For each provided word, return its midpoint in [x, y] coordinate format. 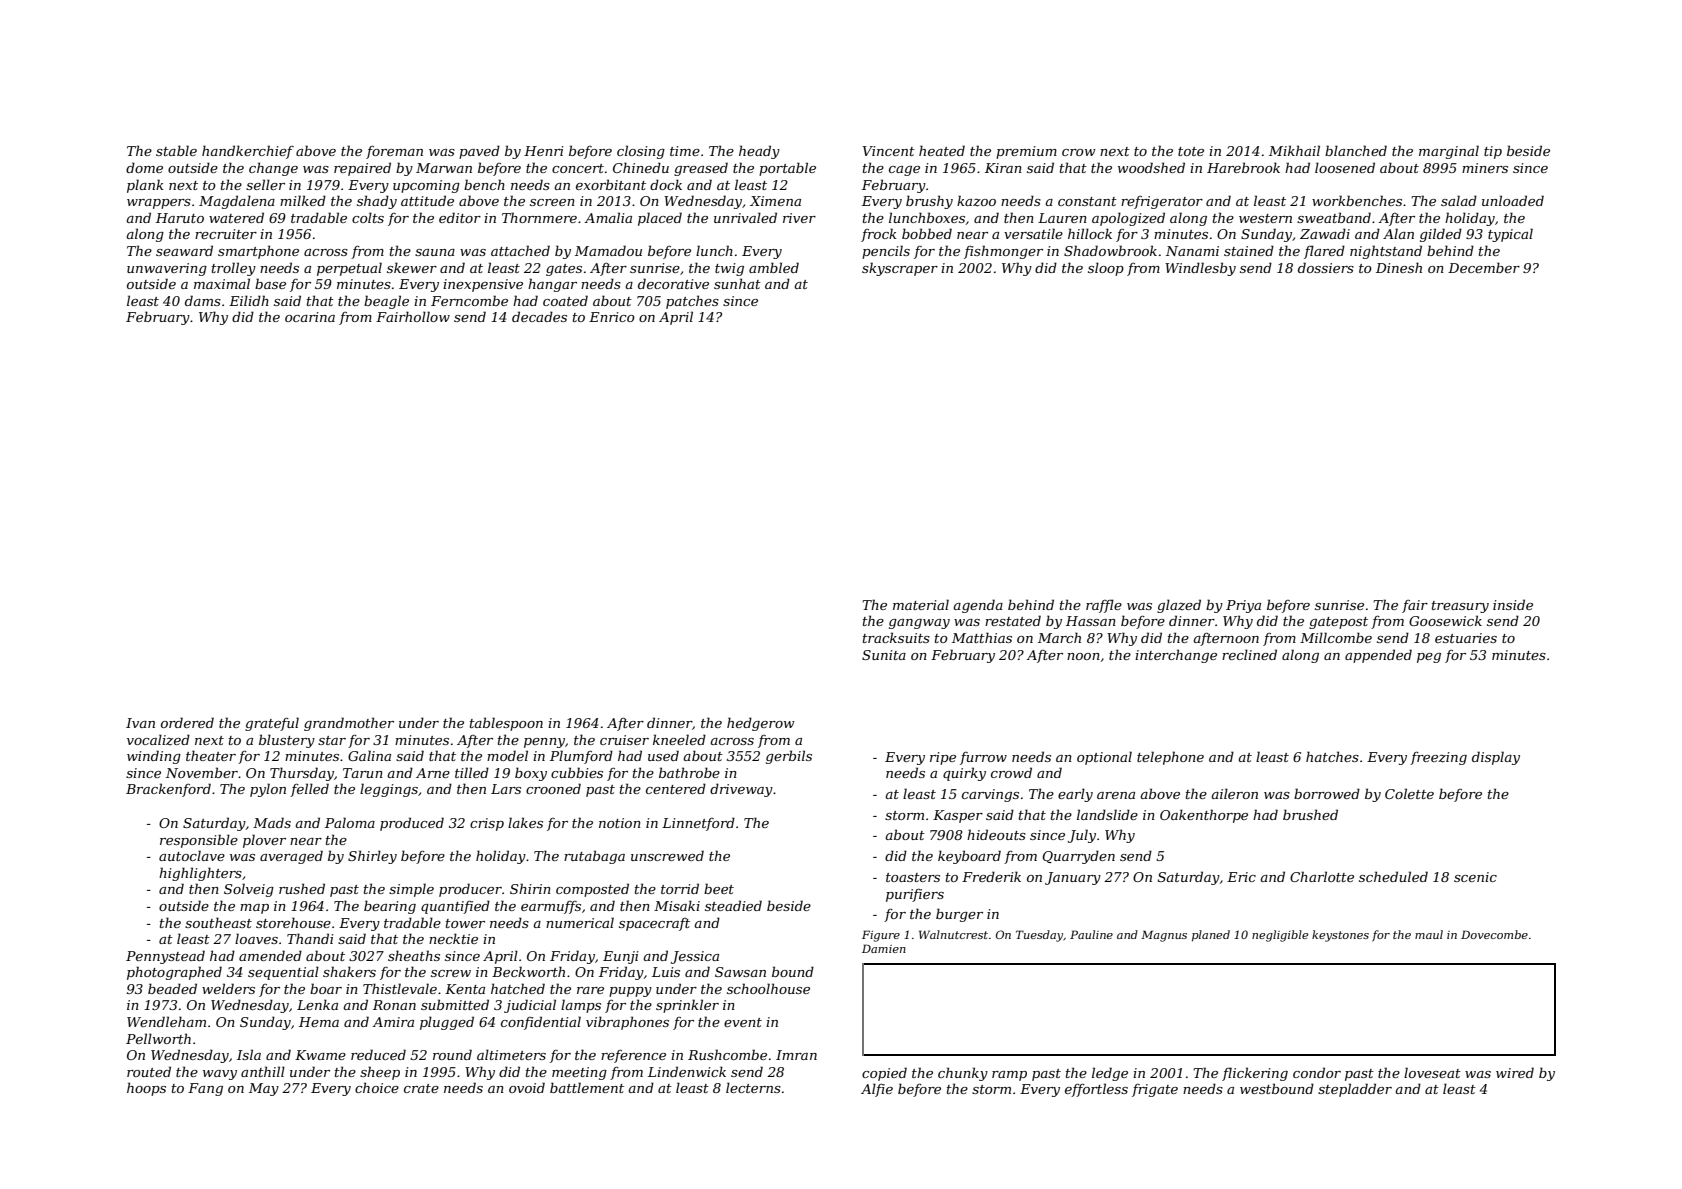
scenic [1475, 877]
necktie [453, 938]
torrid [680, 888]
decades [539, 316]
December [1484, 267]
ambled [774, 267]
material [921, 604]
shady [377, 202]
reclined [1249, 654]
